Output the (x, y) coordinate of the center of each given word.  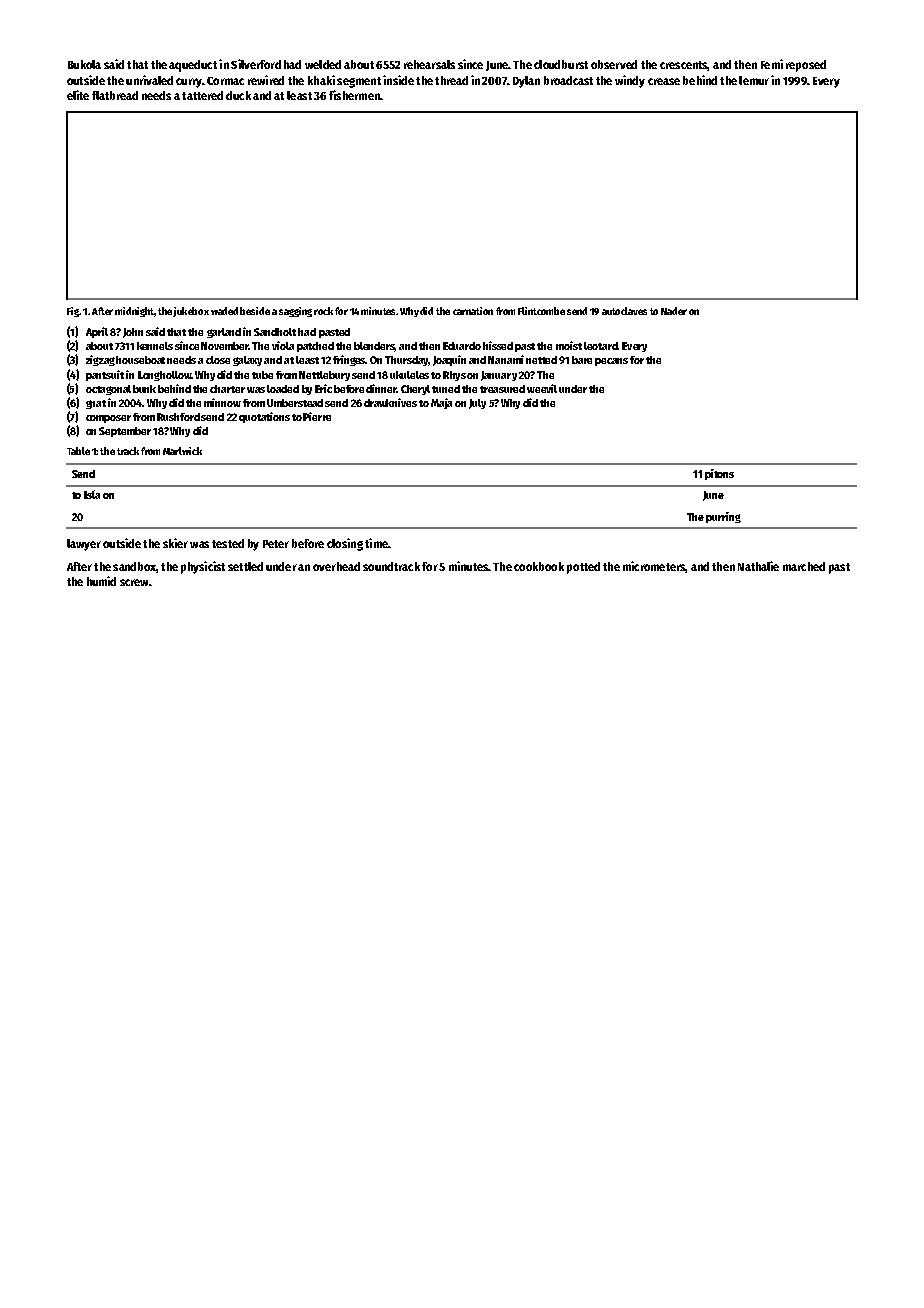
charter (227, 389)
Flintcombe (541, 311)
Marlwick (182, 451)
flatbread (115, 95)
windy (630, 81)
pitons (719, 474)
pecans (611, 362)
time (376, 543)
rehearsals (429, 64)
